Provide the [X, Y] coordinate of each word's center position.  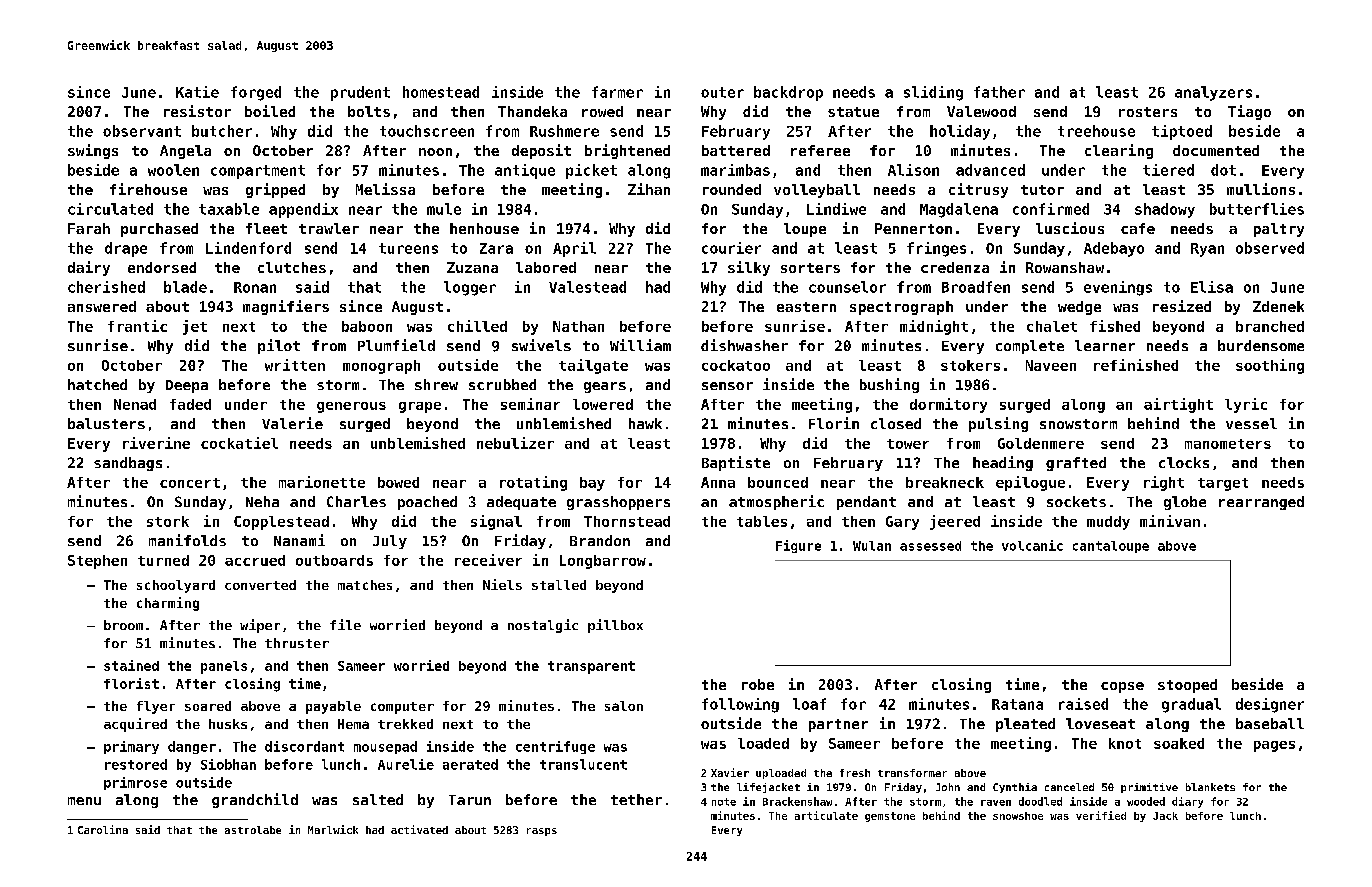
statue [853, 112]
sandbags [128, 464]
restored [136, 764]
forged [256, 93]
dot [1223, 170]
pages [1274, 746]
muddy [1108, 523]
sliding [933, 93]
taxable [229, 209]
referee [820, 150]
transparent [591, 667]
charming [168, 604]
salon [624, 706]
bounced [778, 482]
